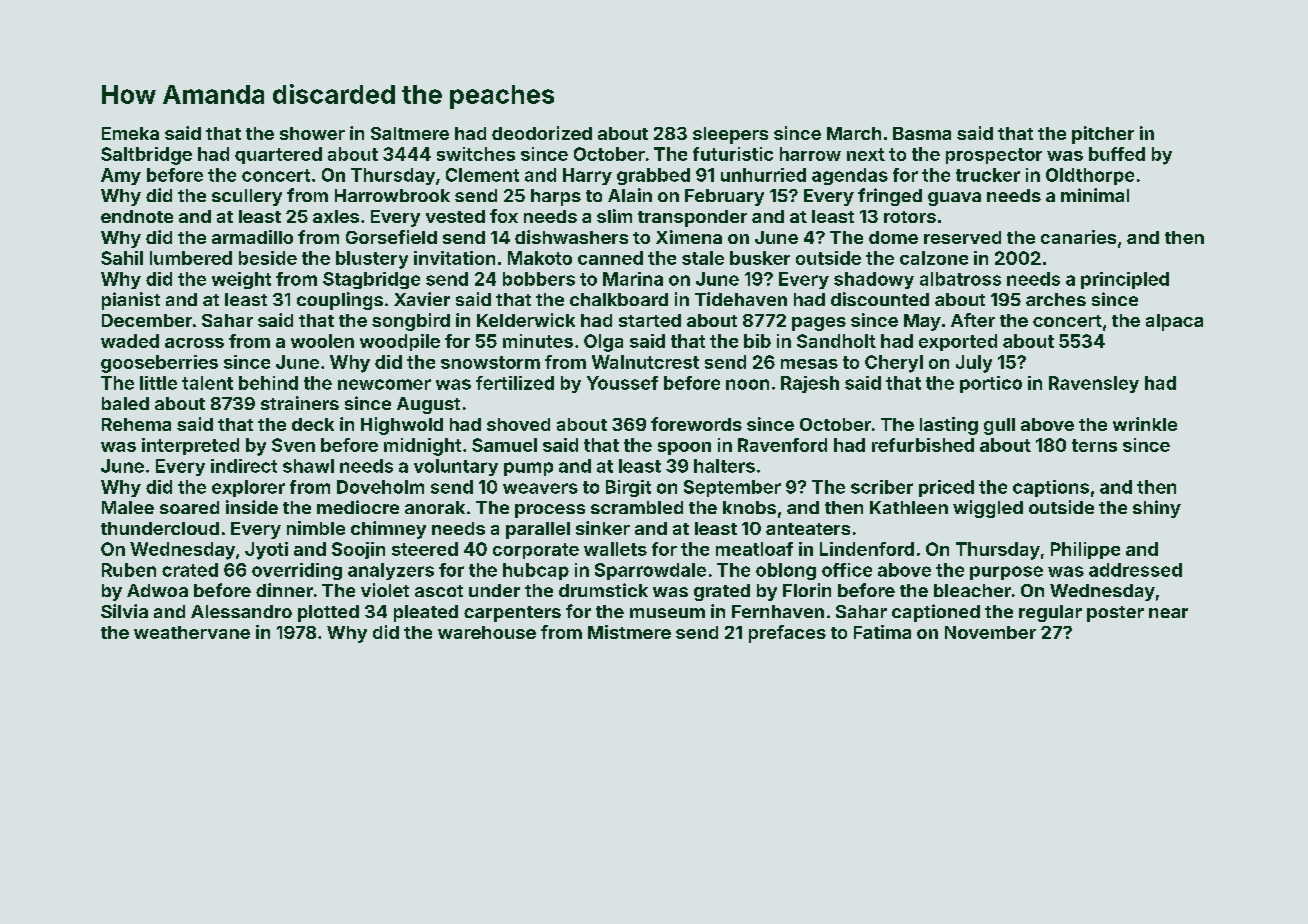 The width and height of the screenshot is (1308, 924). I want to click on pitcher, so click(1103, 135).
